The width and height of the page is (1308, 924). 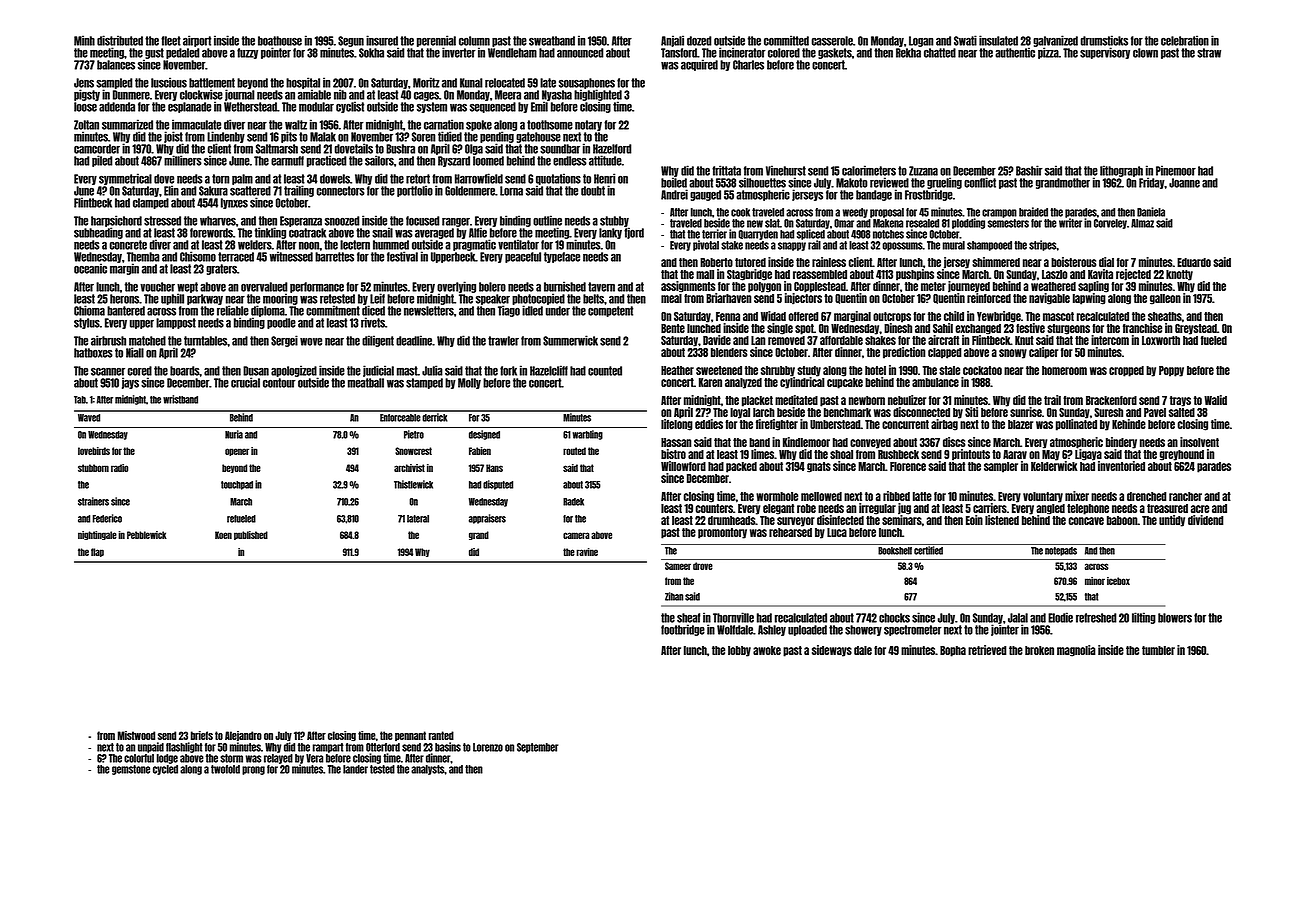 I want to click on soundbar, so click(x=560, y=149).
